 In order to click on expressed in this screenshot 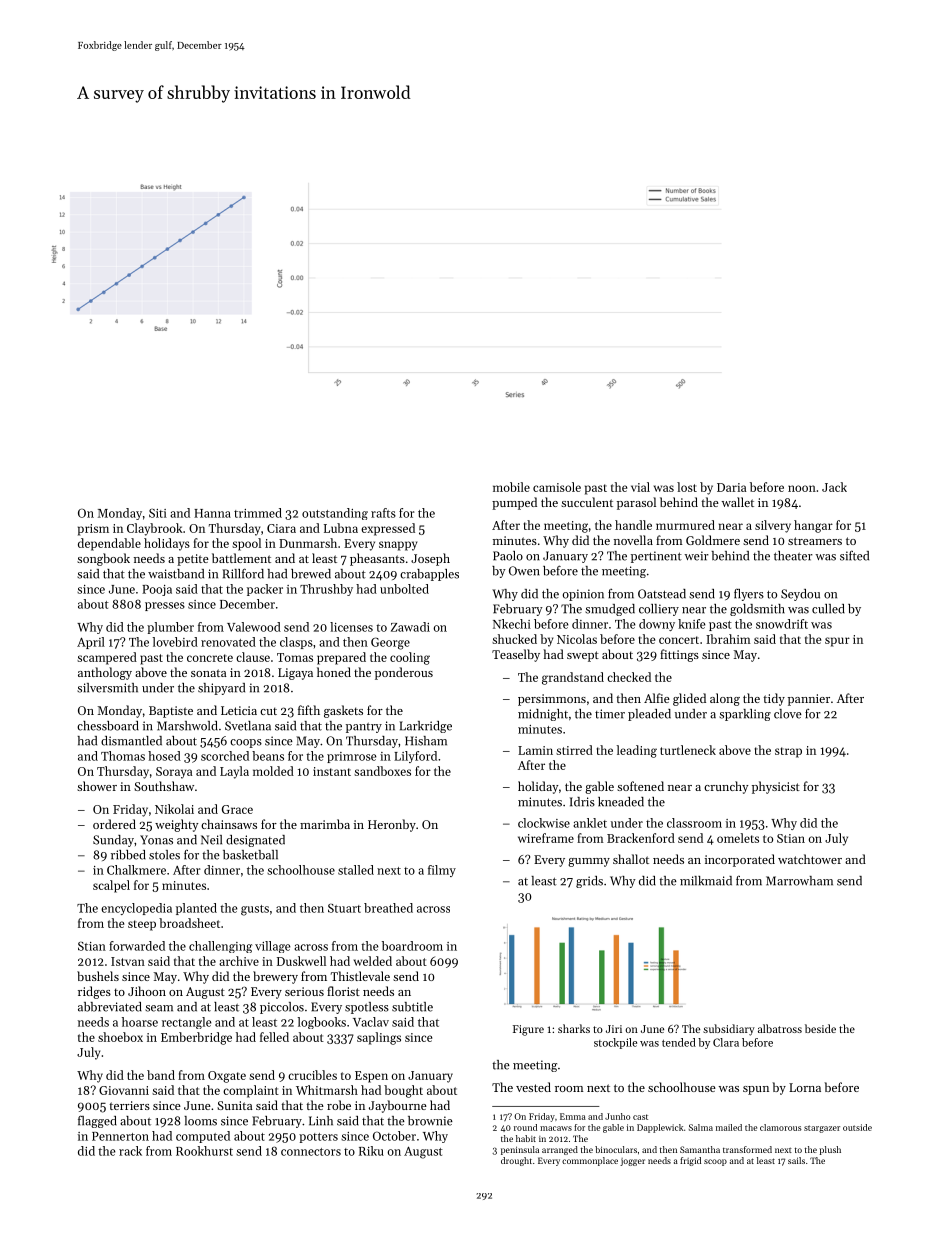, I will do `click(388, 529)`.
